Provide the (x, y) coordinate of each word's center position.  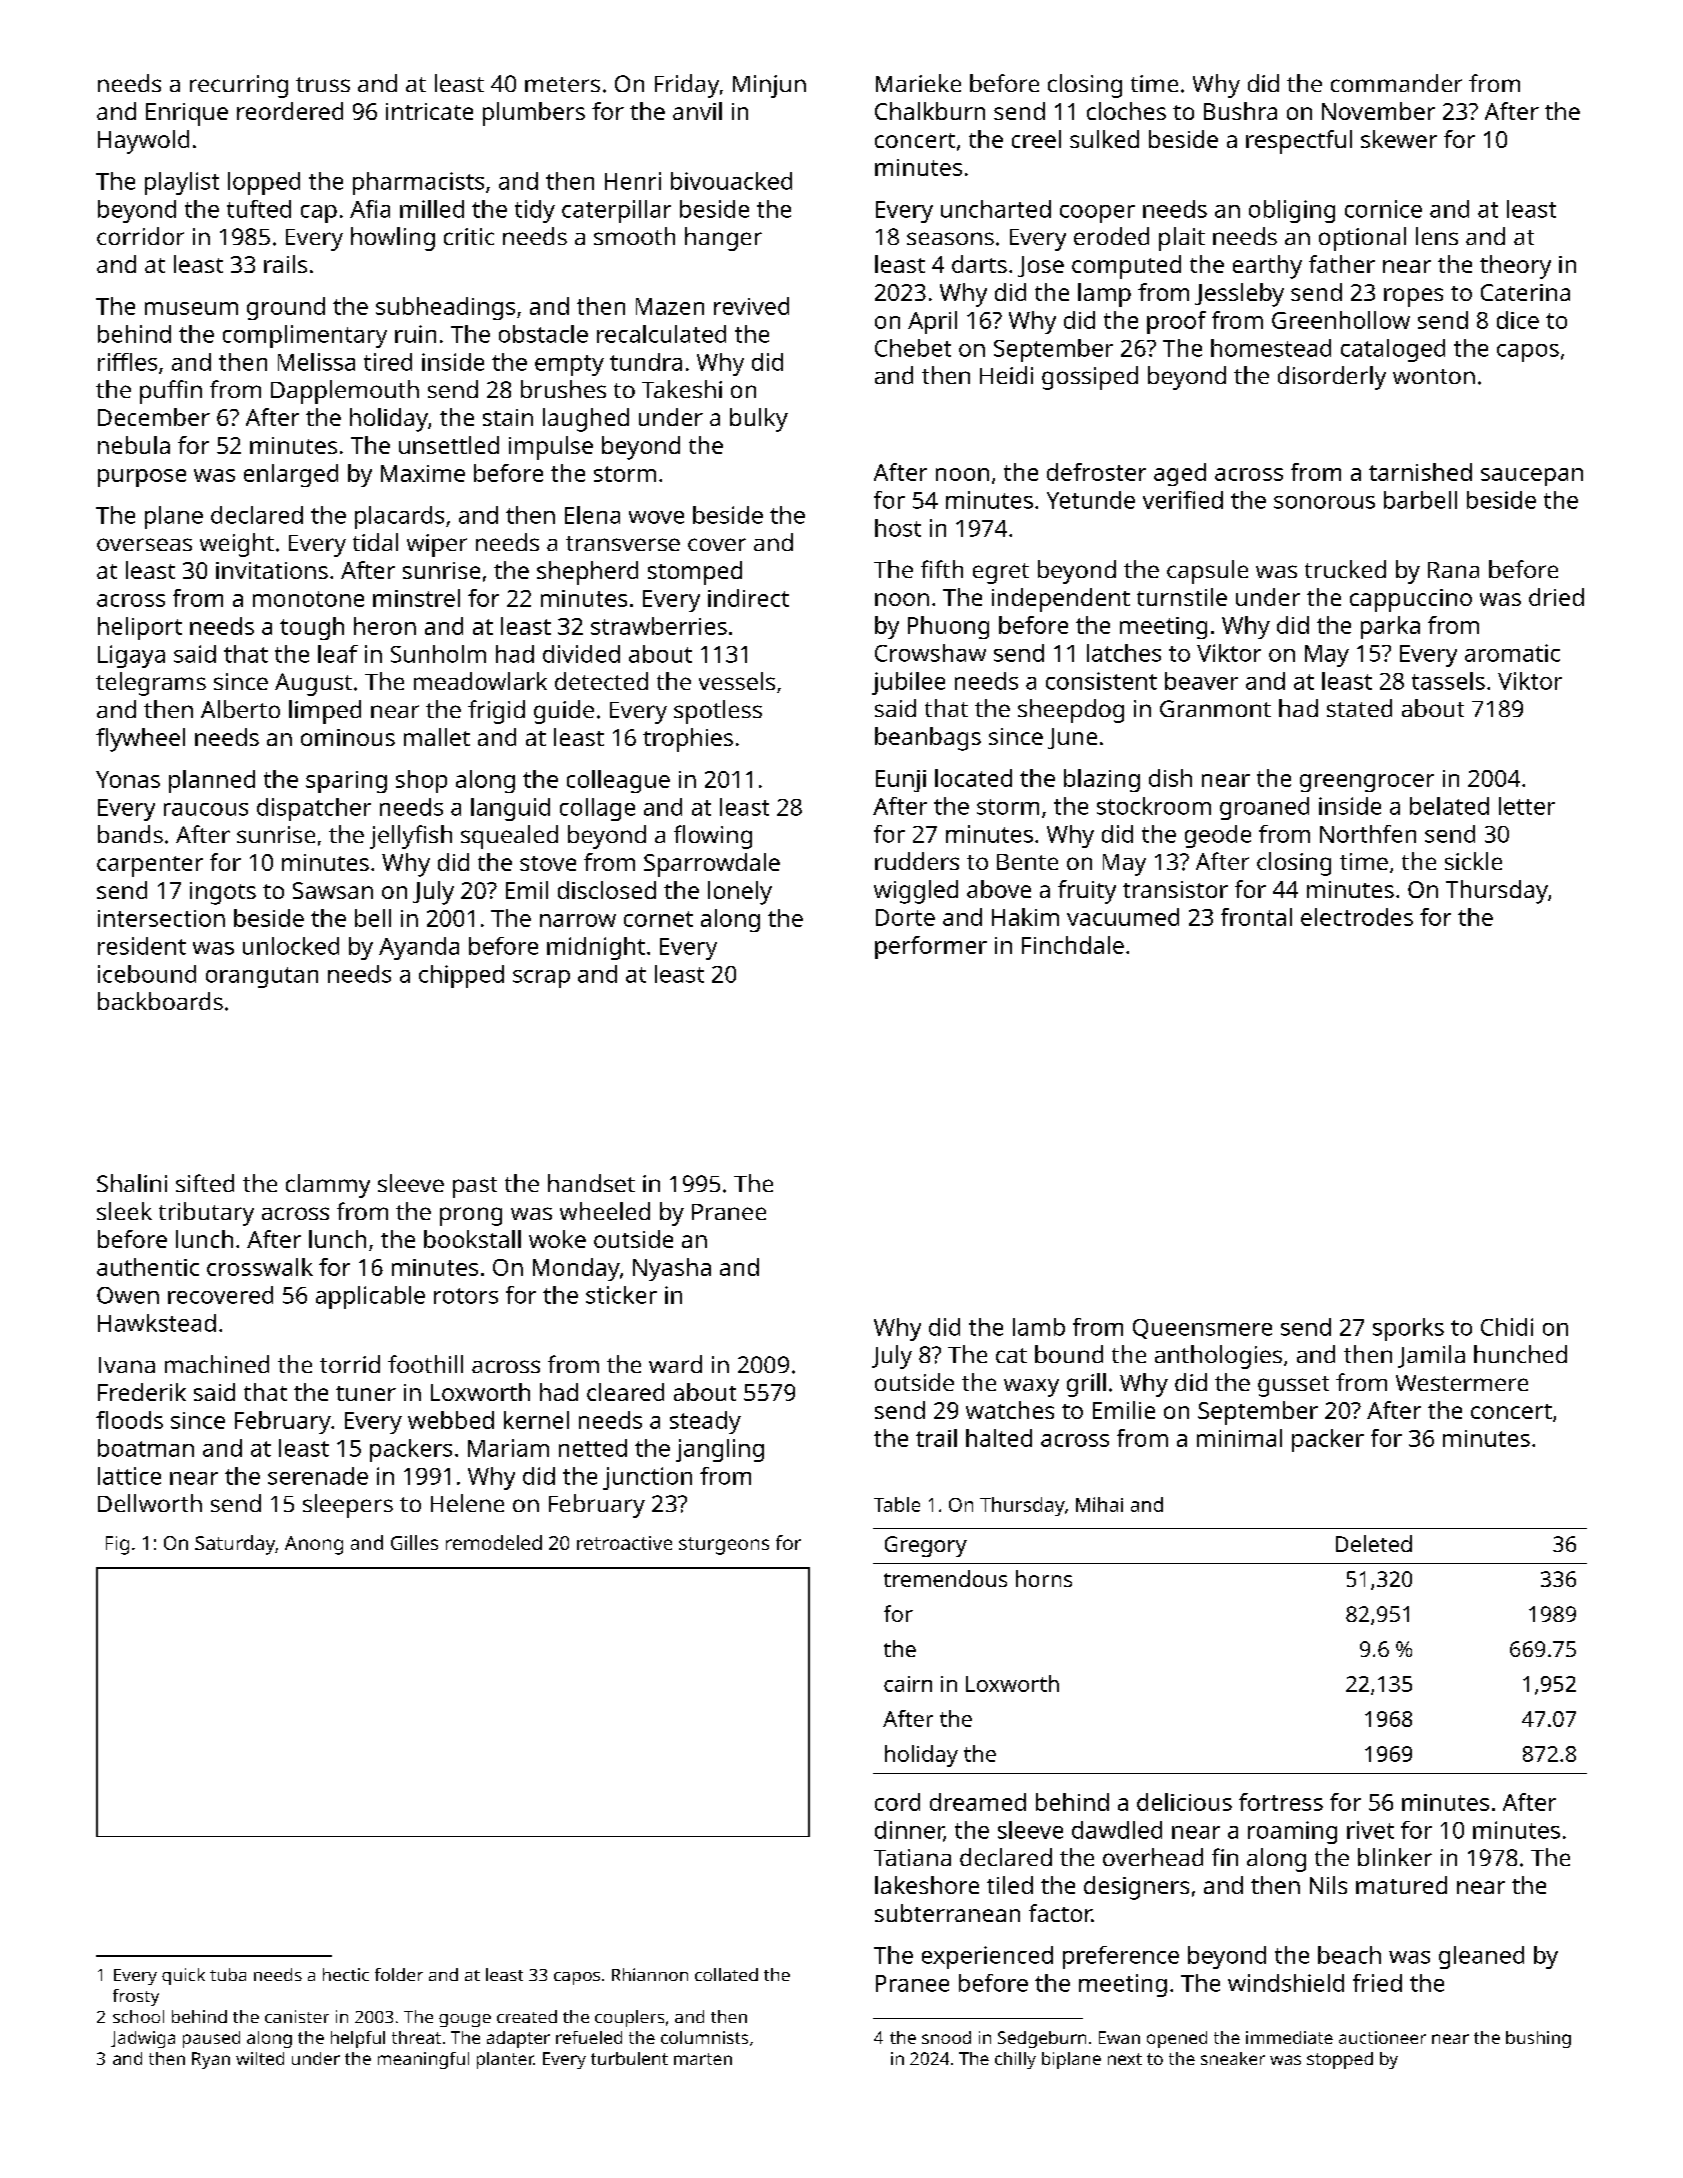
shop (421, 781)
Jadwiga (143, 2039)
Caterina (1525, 292)
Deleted (1374, 1543)
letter (1527, 806)
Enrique (187, 114)
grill (1086, 1385)
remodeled (494, 1542)
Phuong (948, 627)
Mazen (670, 306)
